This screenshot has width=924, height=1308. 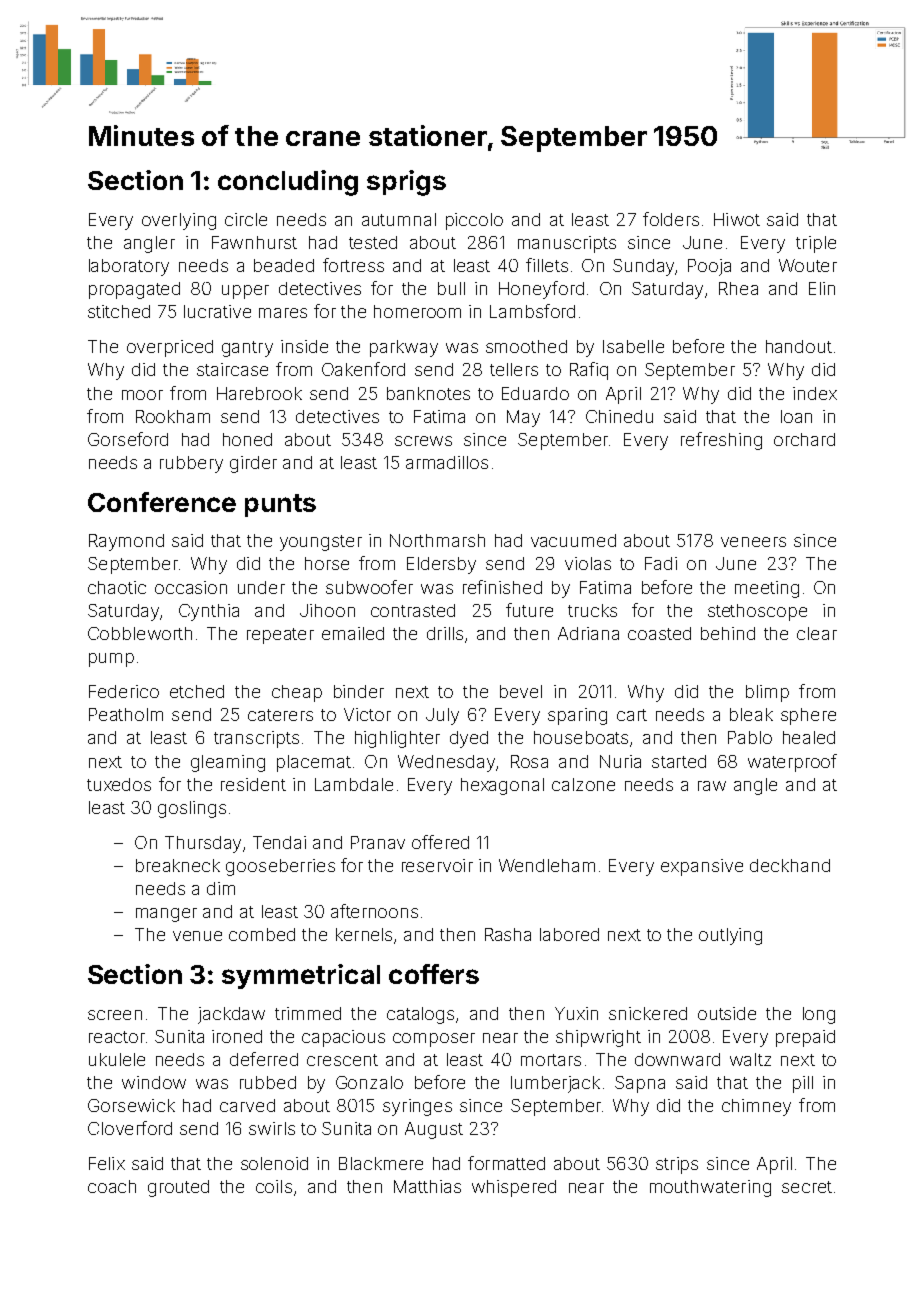 What do you see at coordinates (374, 911) in the screenshot?
I see `afternoons` at bounding box center [374, 911].
